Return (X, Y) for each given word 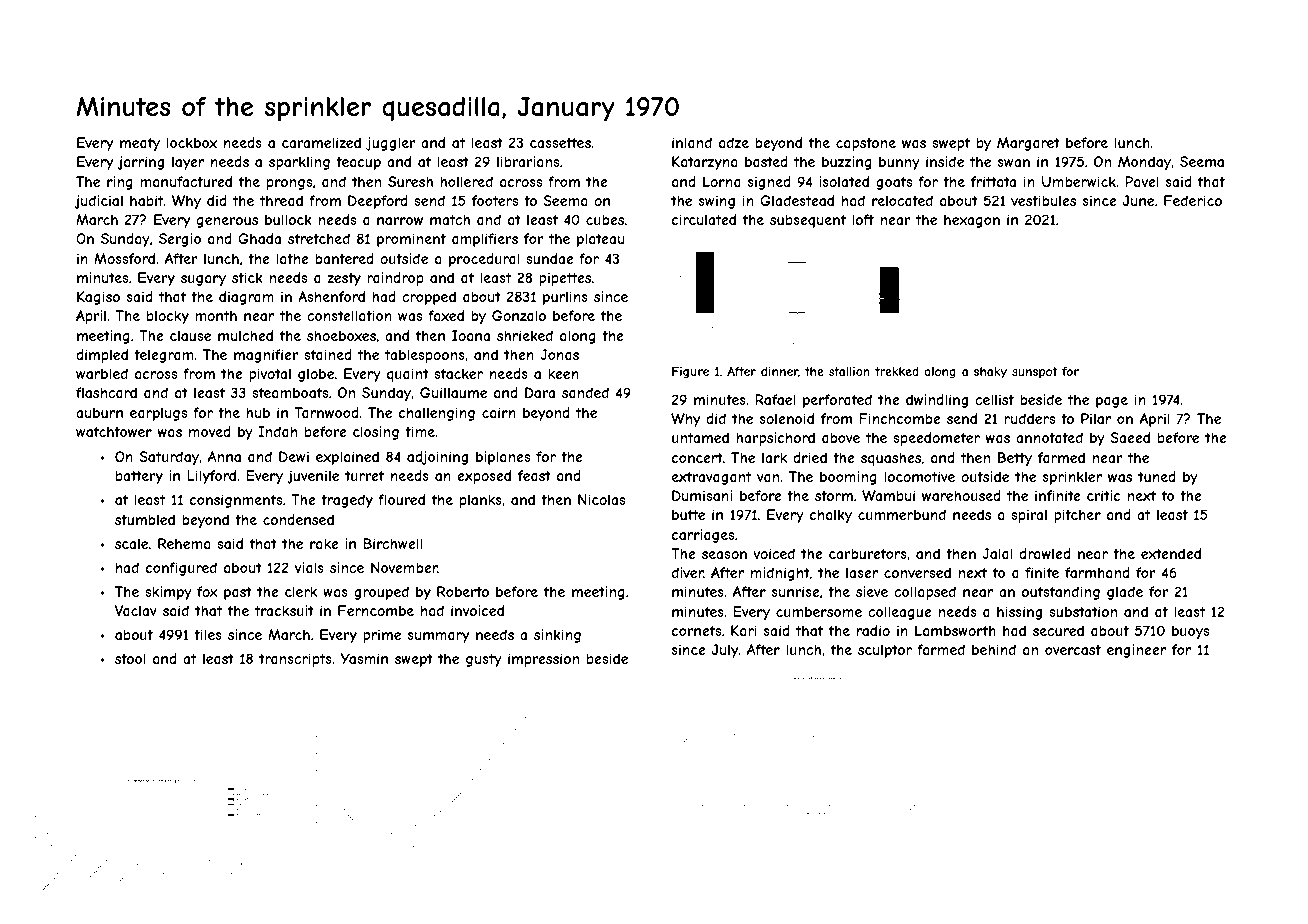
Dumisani (702, 495)
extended (1171, 553)
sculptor (885, 651)
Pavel (1142, 181)
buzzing (847, 163)
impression (543, 660)
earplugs (158, 414)
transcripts (295, 660)
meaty (140, 144)
